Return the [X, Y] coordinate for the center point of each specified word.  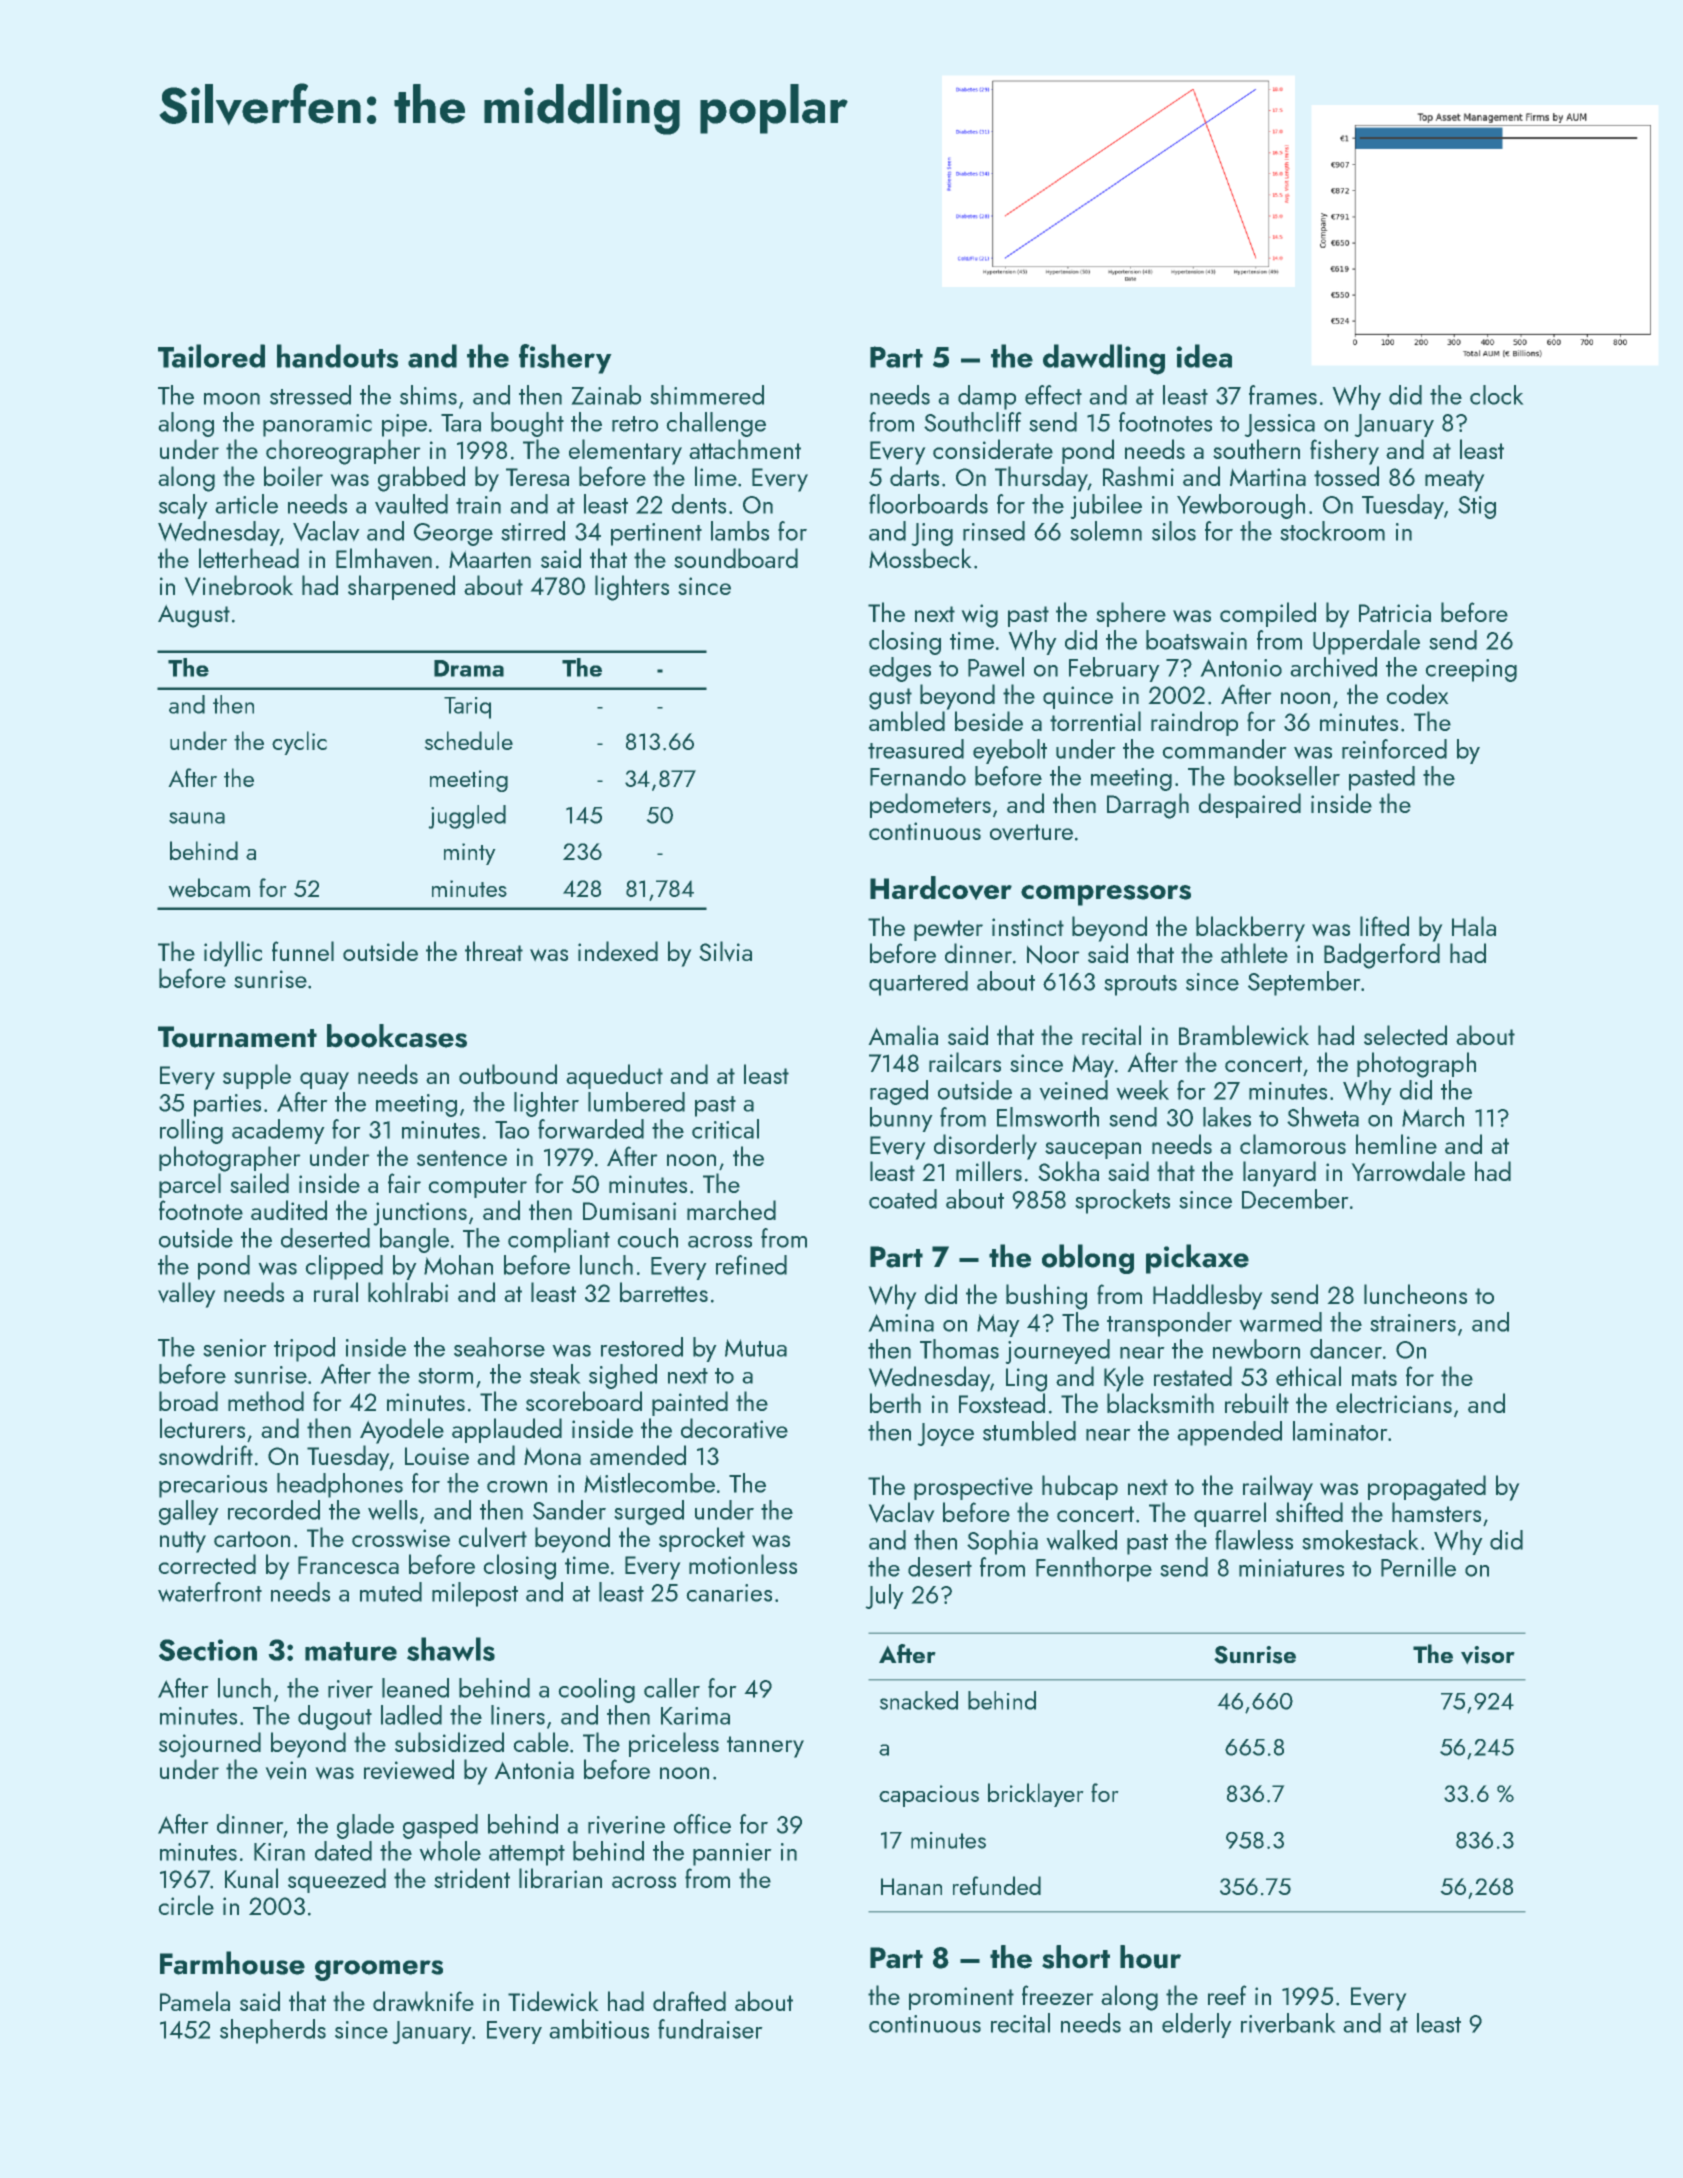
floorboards [928, 504]
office [702, 1824]
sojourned [210, 1745]
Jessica [1279, 425]
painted [690, 1403]
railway [1278, 1488]
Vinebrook [238, 585]
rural [336, 1292]
